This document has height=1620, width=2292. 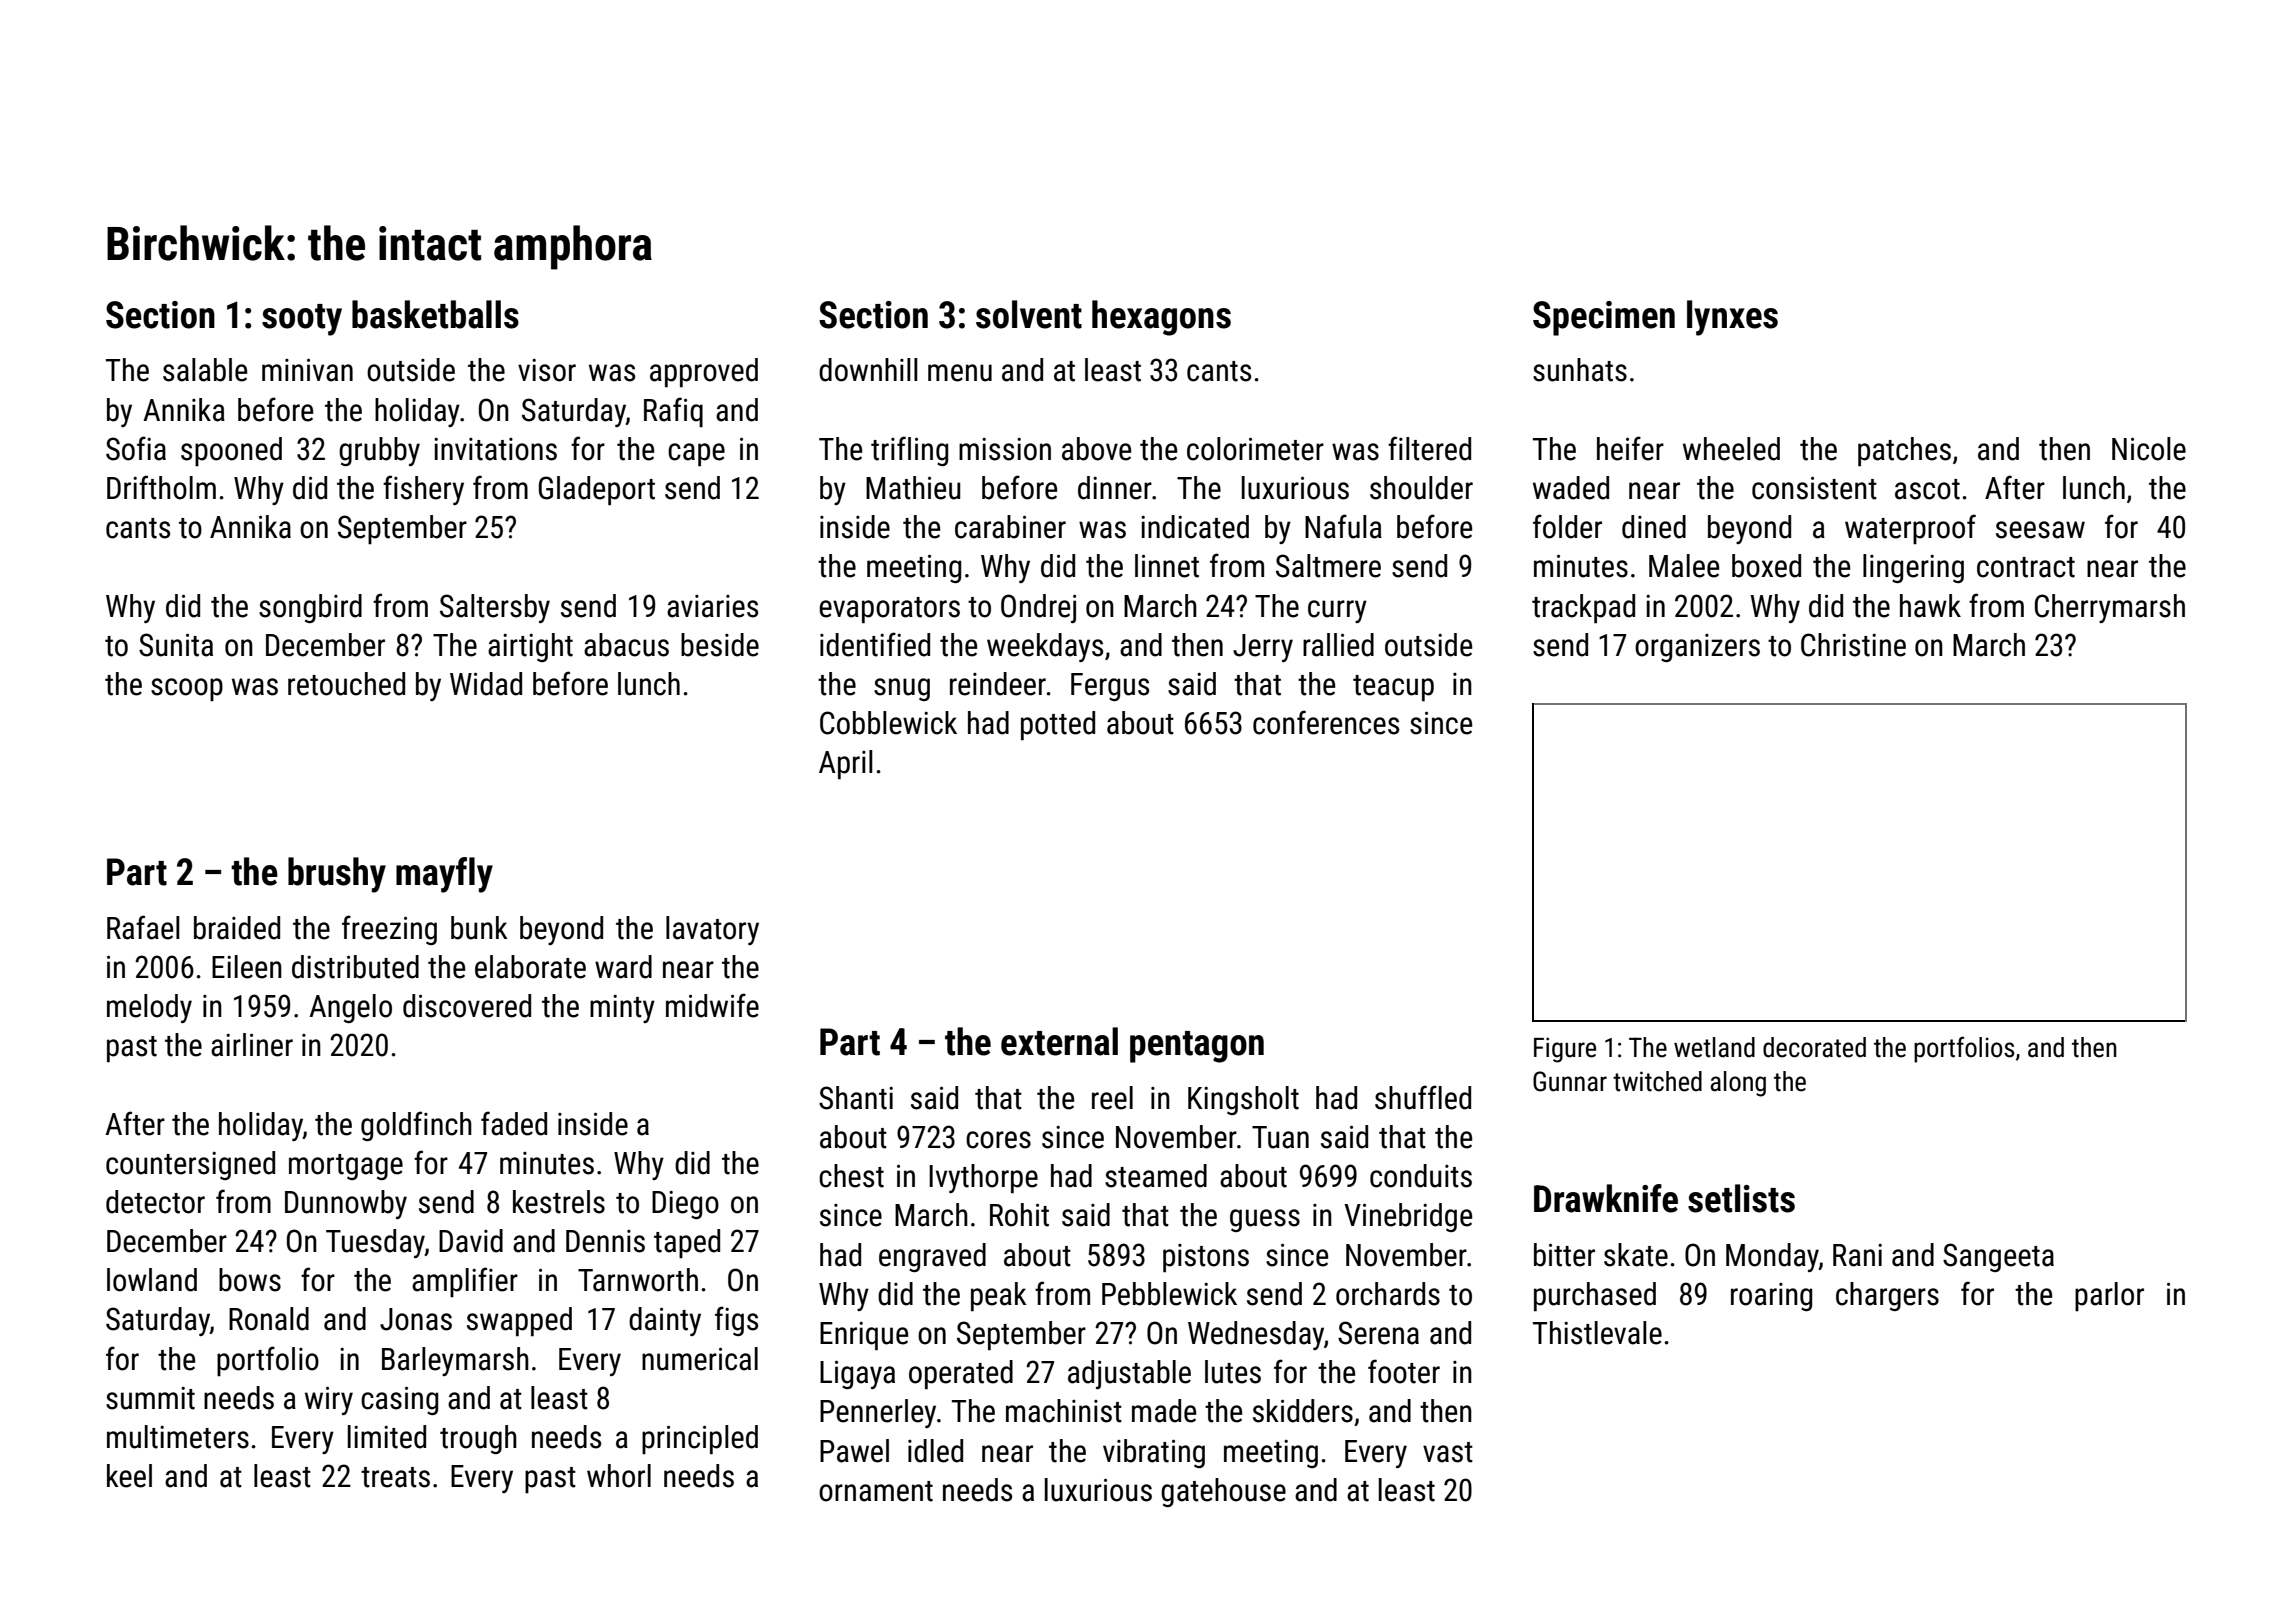 What do you see at coordinates (190, 1165) in the document?
I see `countersigned` at bounding box center [190, 1165].
